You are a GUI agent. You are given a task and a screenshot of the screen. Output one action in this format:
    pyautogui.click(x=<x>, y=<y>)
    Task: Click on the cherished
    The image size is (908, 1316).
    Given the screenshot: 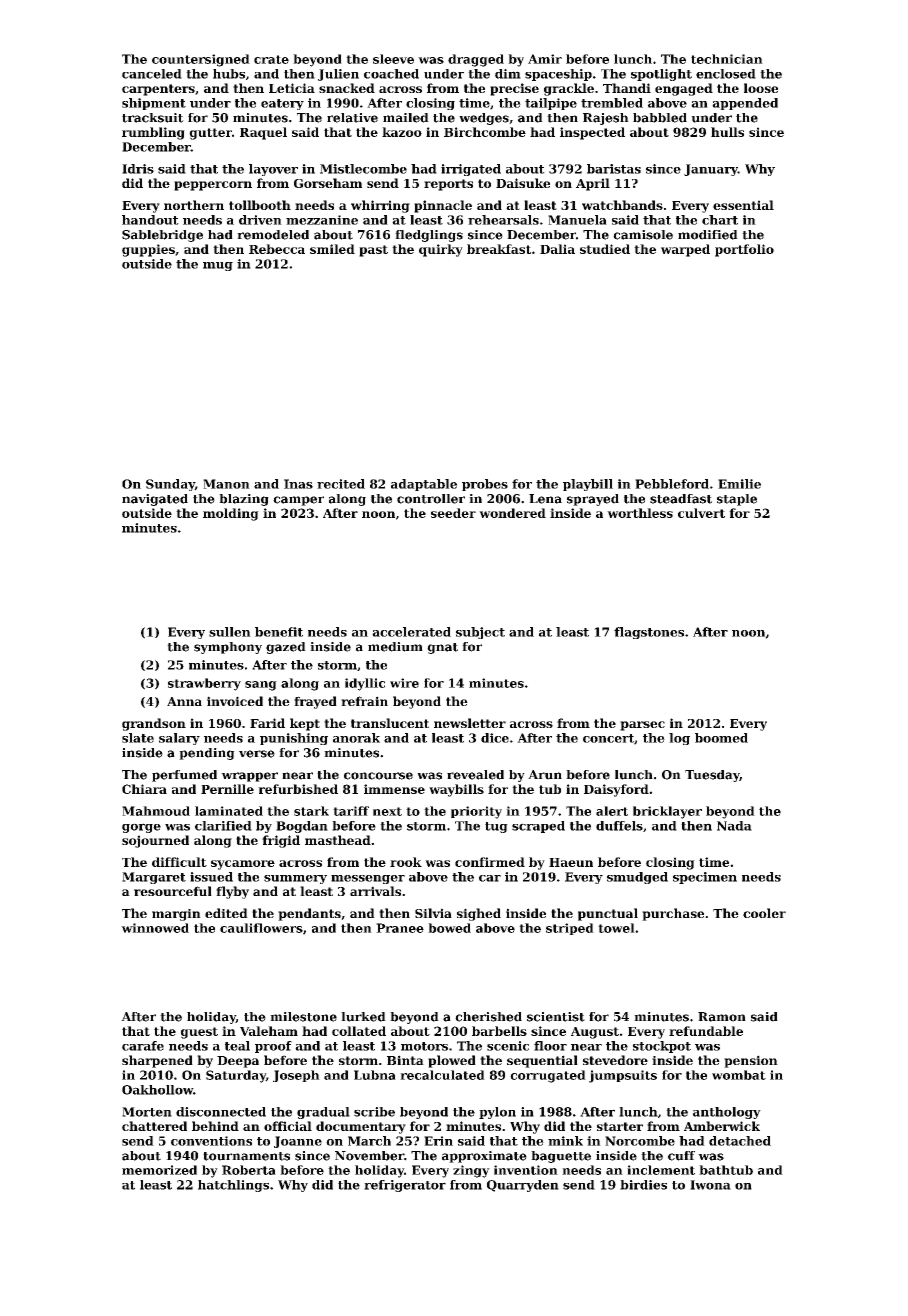 What is the action you would take?
    pyautogui.click(x=488, y=1017)
